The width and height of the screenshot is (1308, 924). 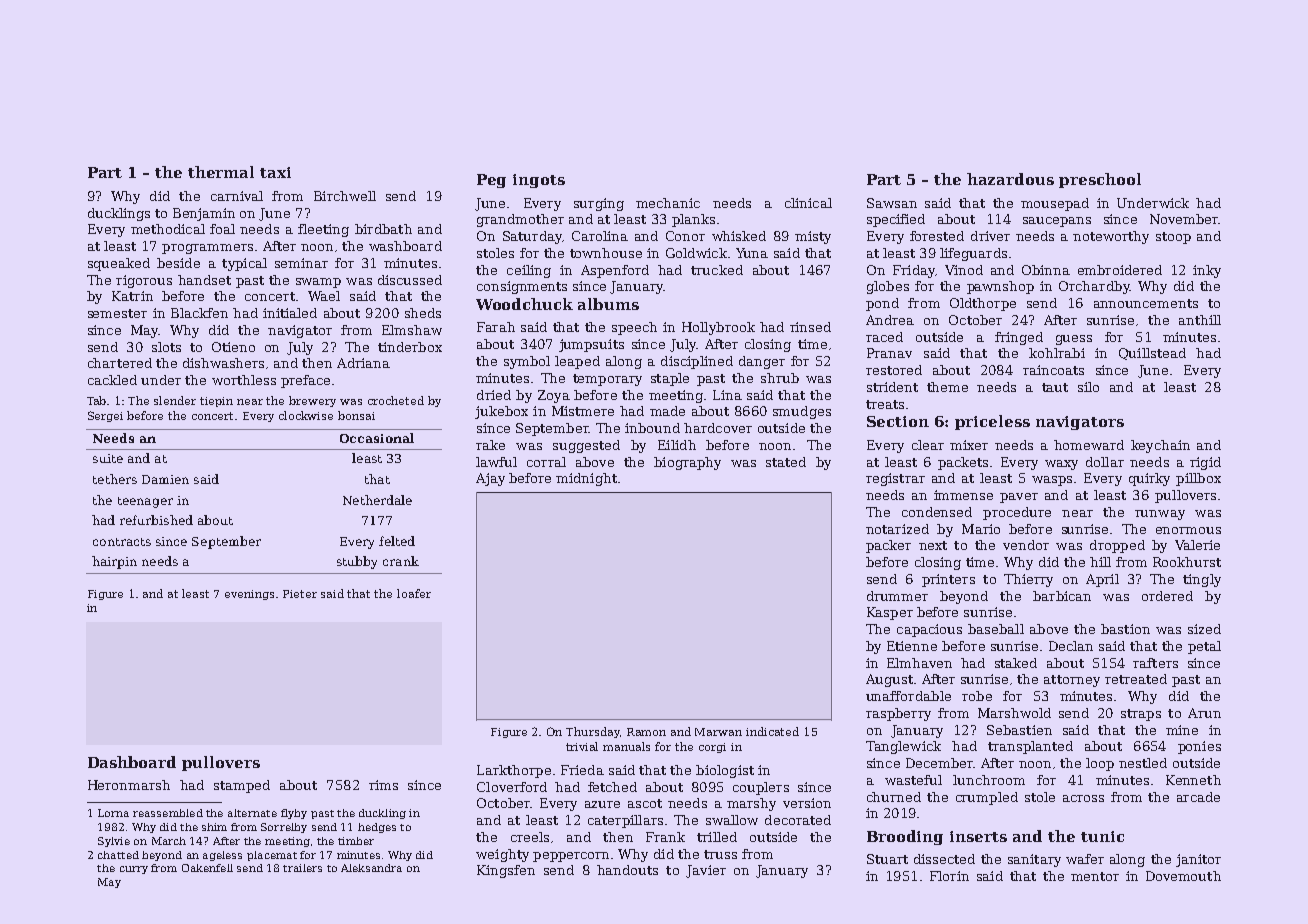 I want to click on raspberry, so click(x=898, y=714).
